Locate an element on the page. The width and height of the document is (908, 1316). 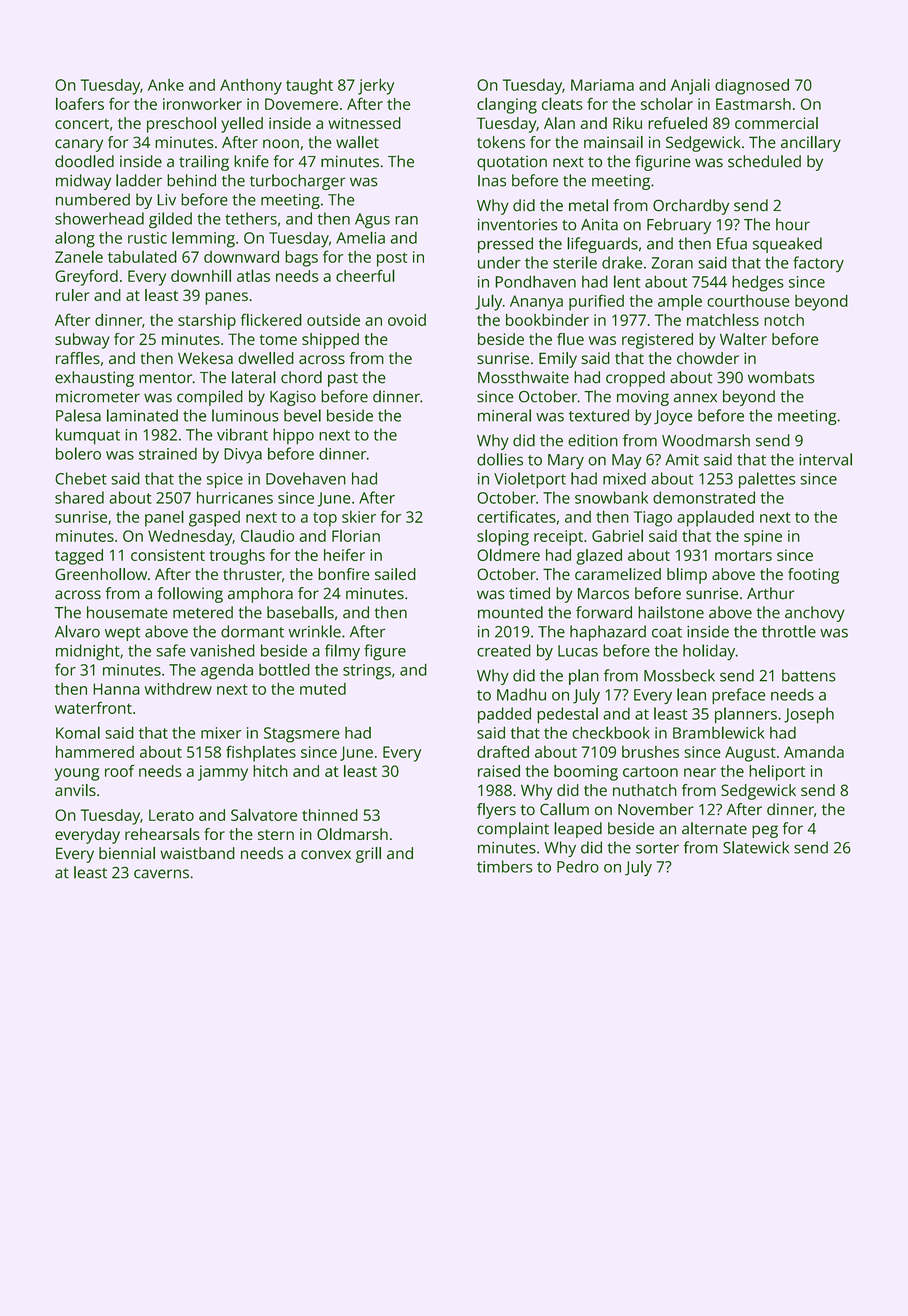
biennial is located at coordinates (127, 853).
